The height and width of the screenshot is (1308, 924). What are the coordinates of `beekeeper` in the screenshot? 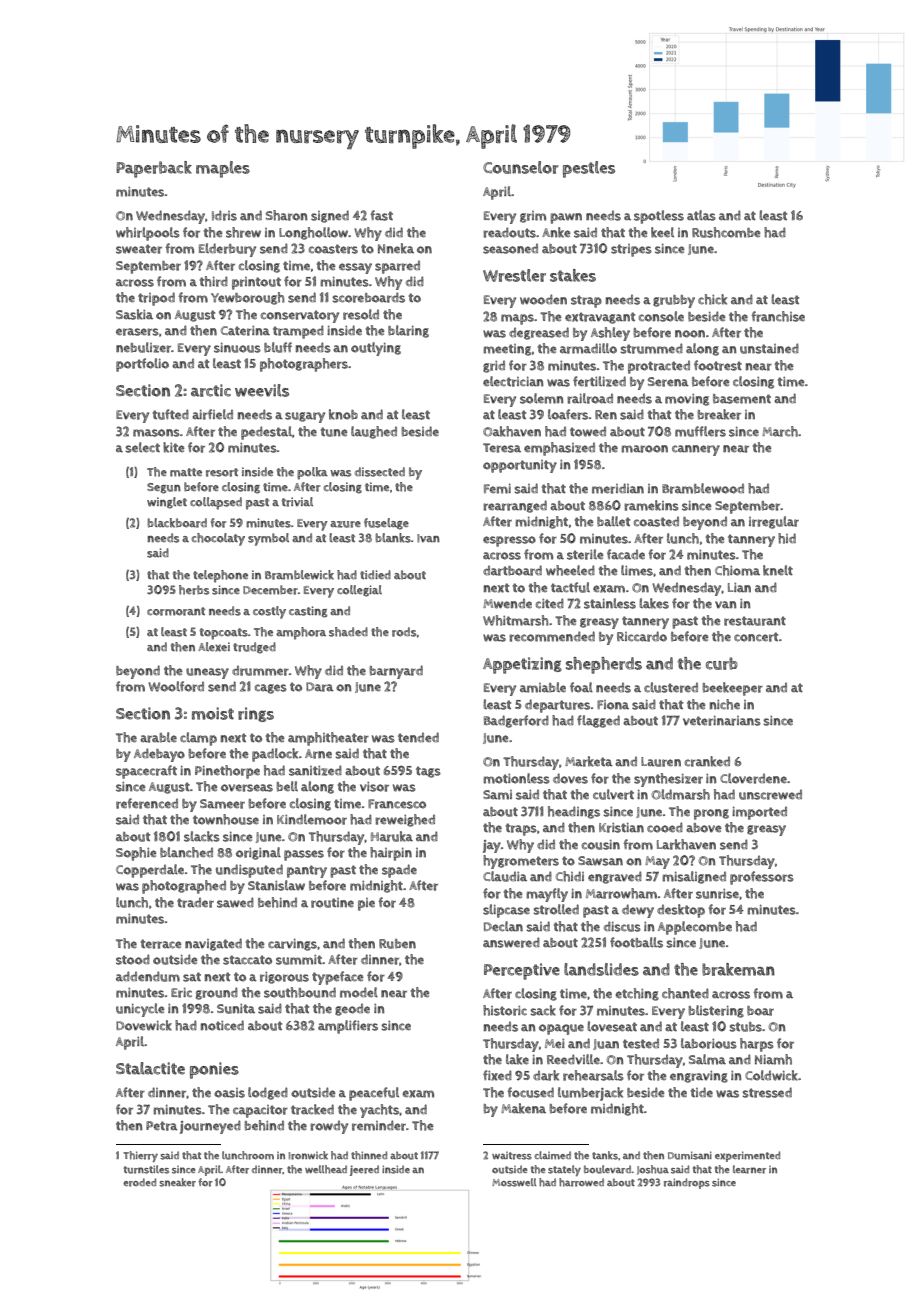 It's located at (733, 689).
